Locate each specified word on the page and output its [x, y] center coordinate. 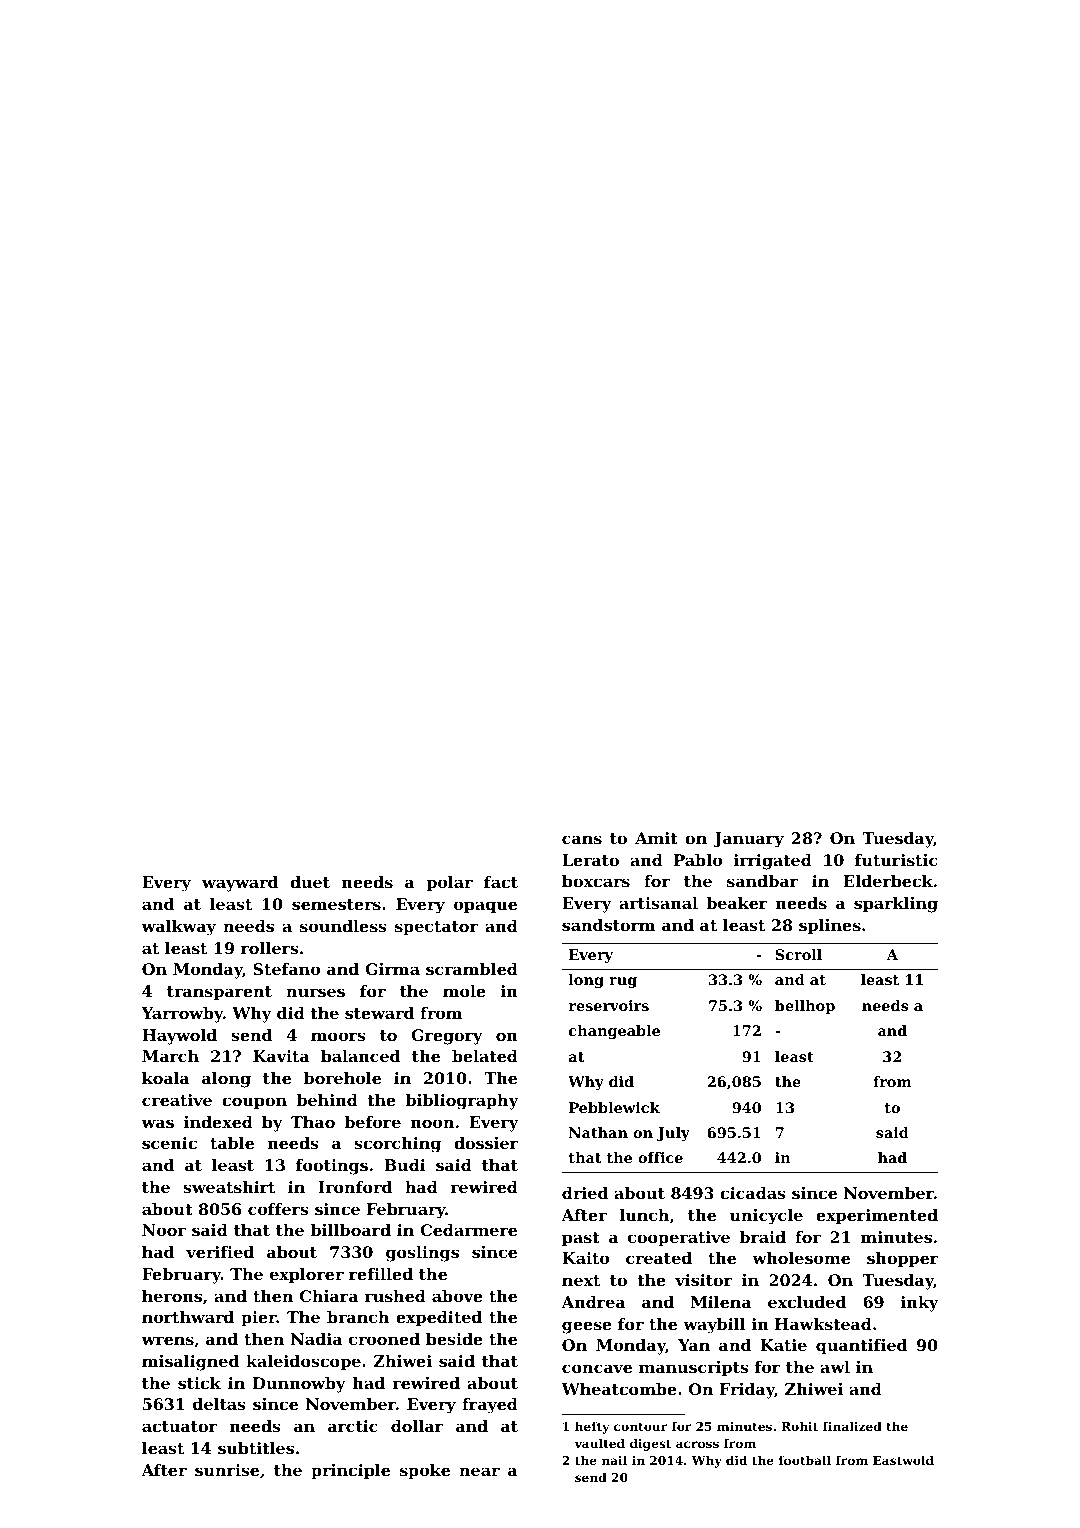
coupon [254, 1103]
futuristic [896, 860]
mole [464, 991]
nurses [315, 992]
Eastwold [903, 1460]
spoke [425, 1472]
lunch [644, 1215]
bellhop [805, 1007]
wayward [240, 884]
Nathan [598, 1132]
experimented [877, 1217]
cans [582, 839]
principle [350, 1472]
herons [172, 1296]
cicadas [753, 1193]
